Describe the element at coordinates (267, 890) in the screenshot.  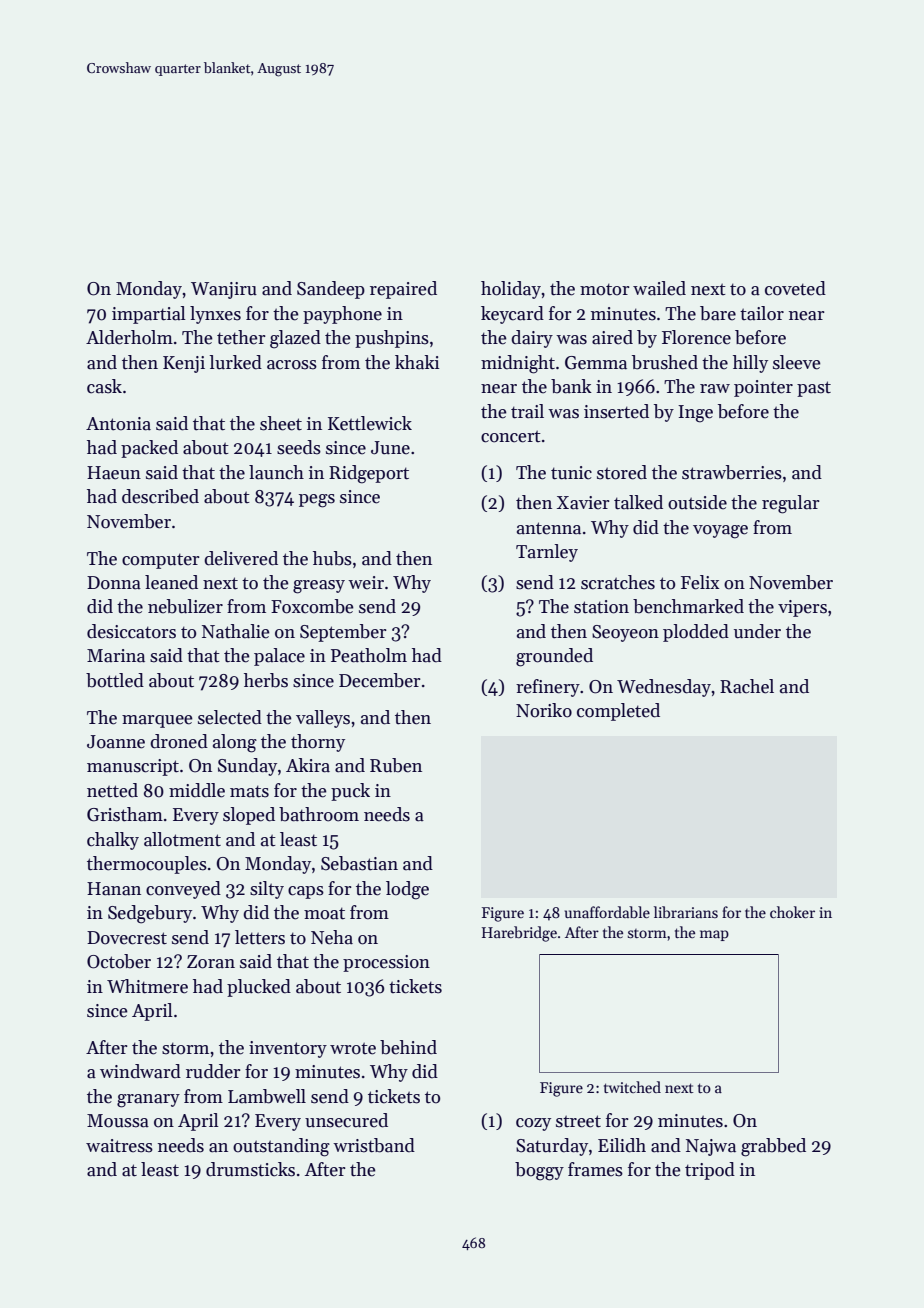
I see `silty` at that location.
